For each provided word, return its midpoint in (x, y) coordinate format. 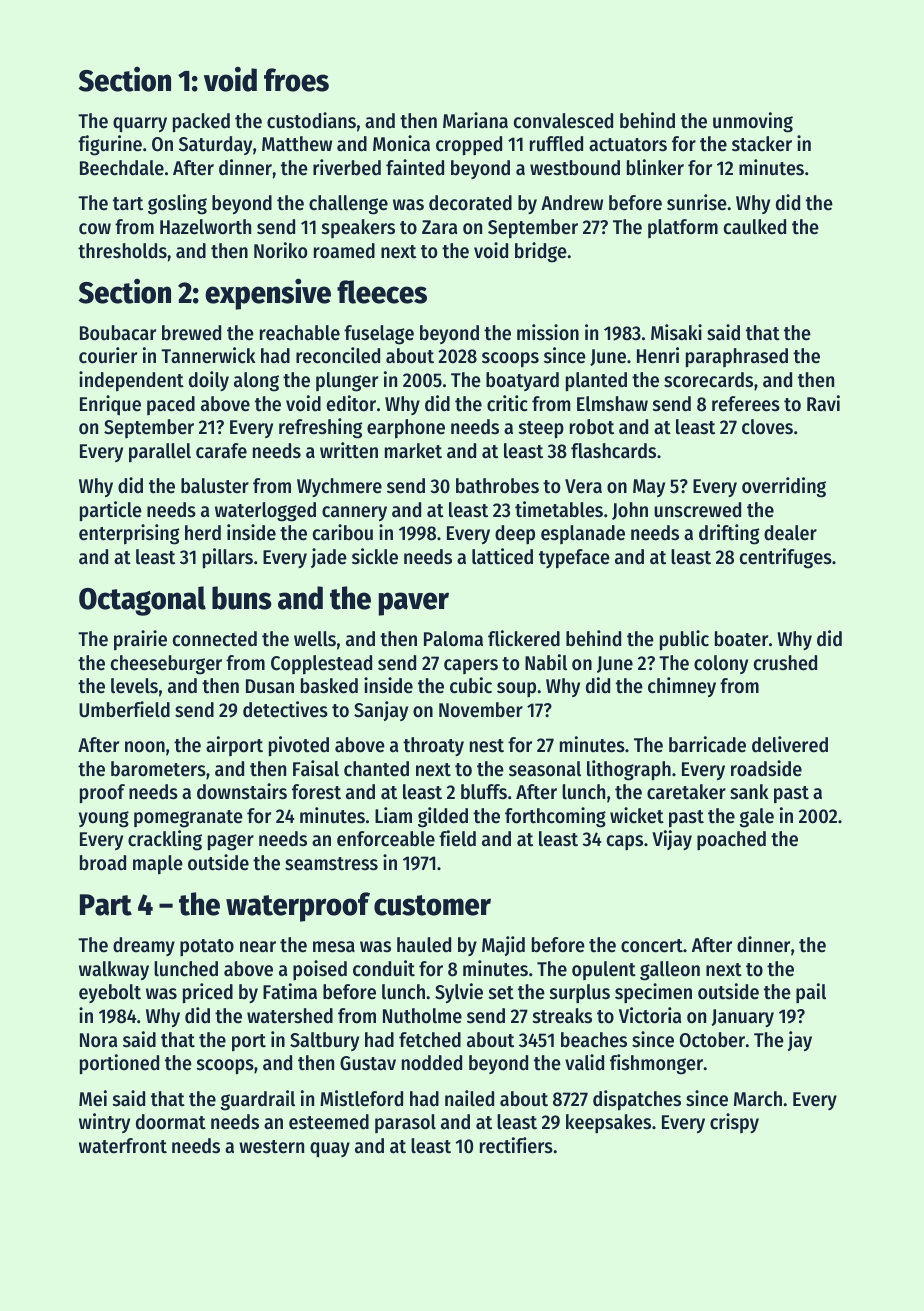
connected (215, 639)
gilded (443, 817)
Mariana (475, 120)
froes (296, 80)
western (271, 1147)
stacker (762, 144)
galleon (670, 971)
